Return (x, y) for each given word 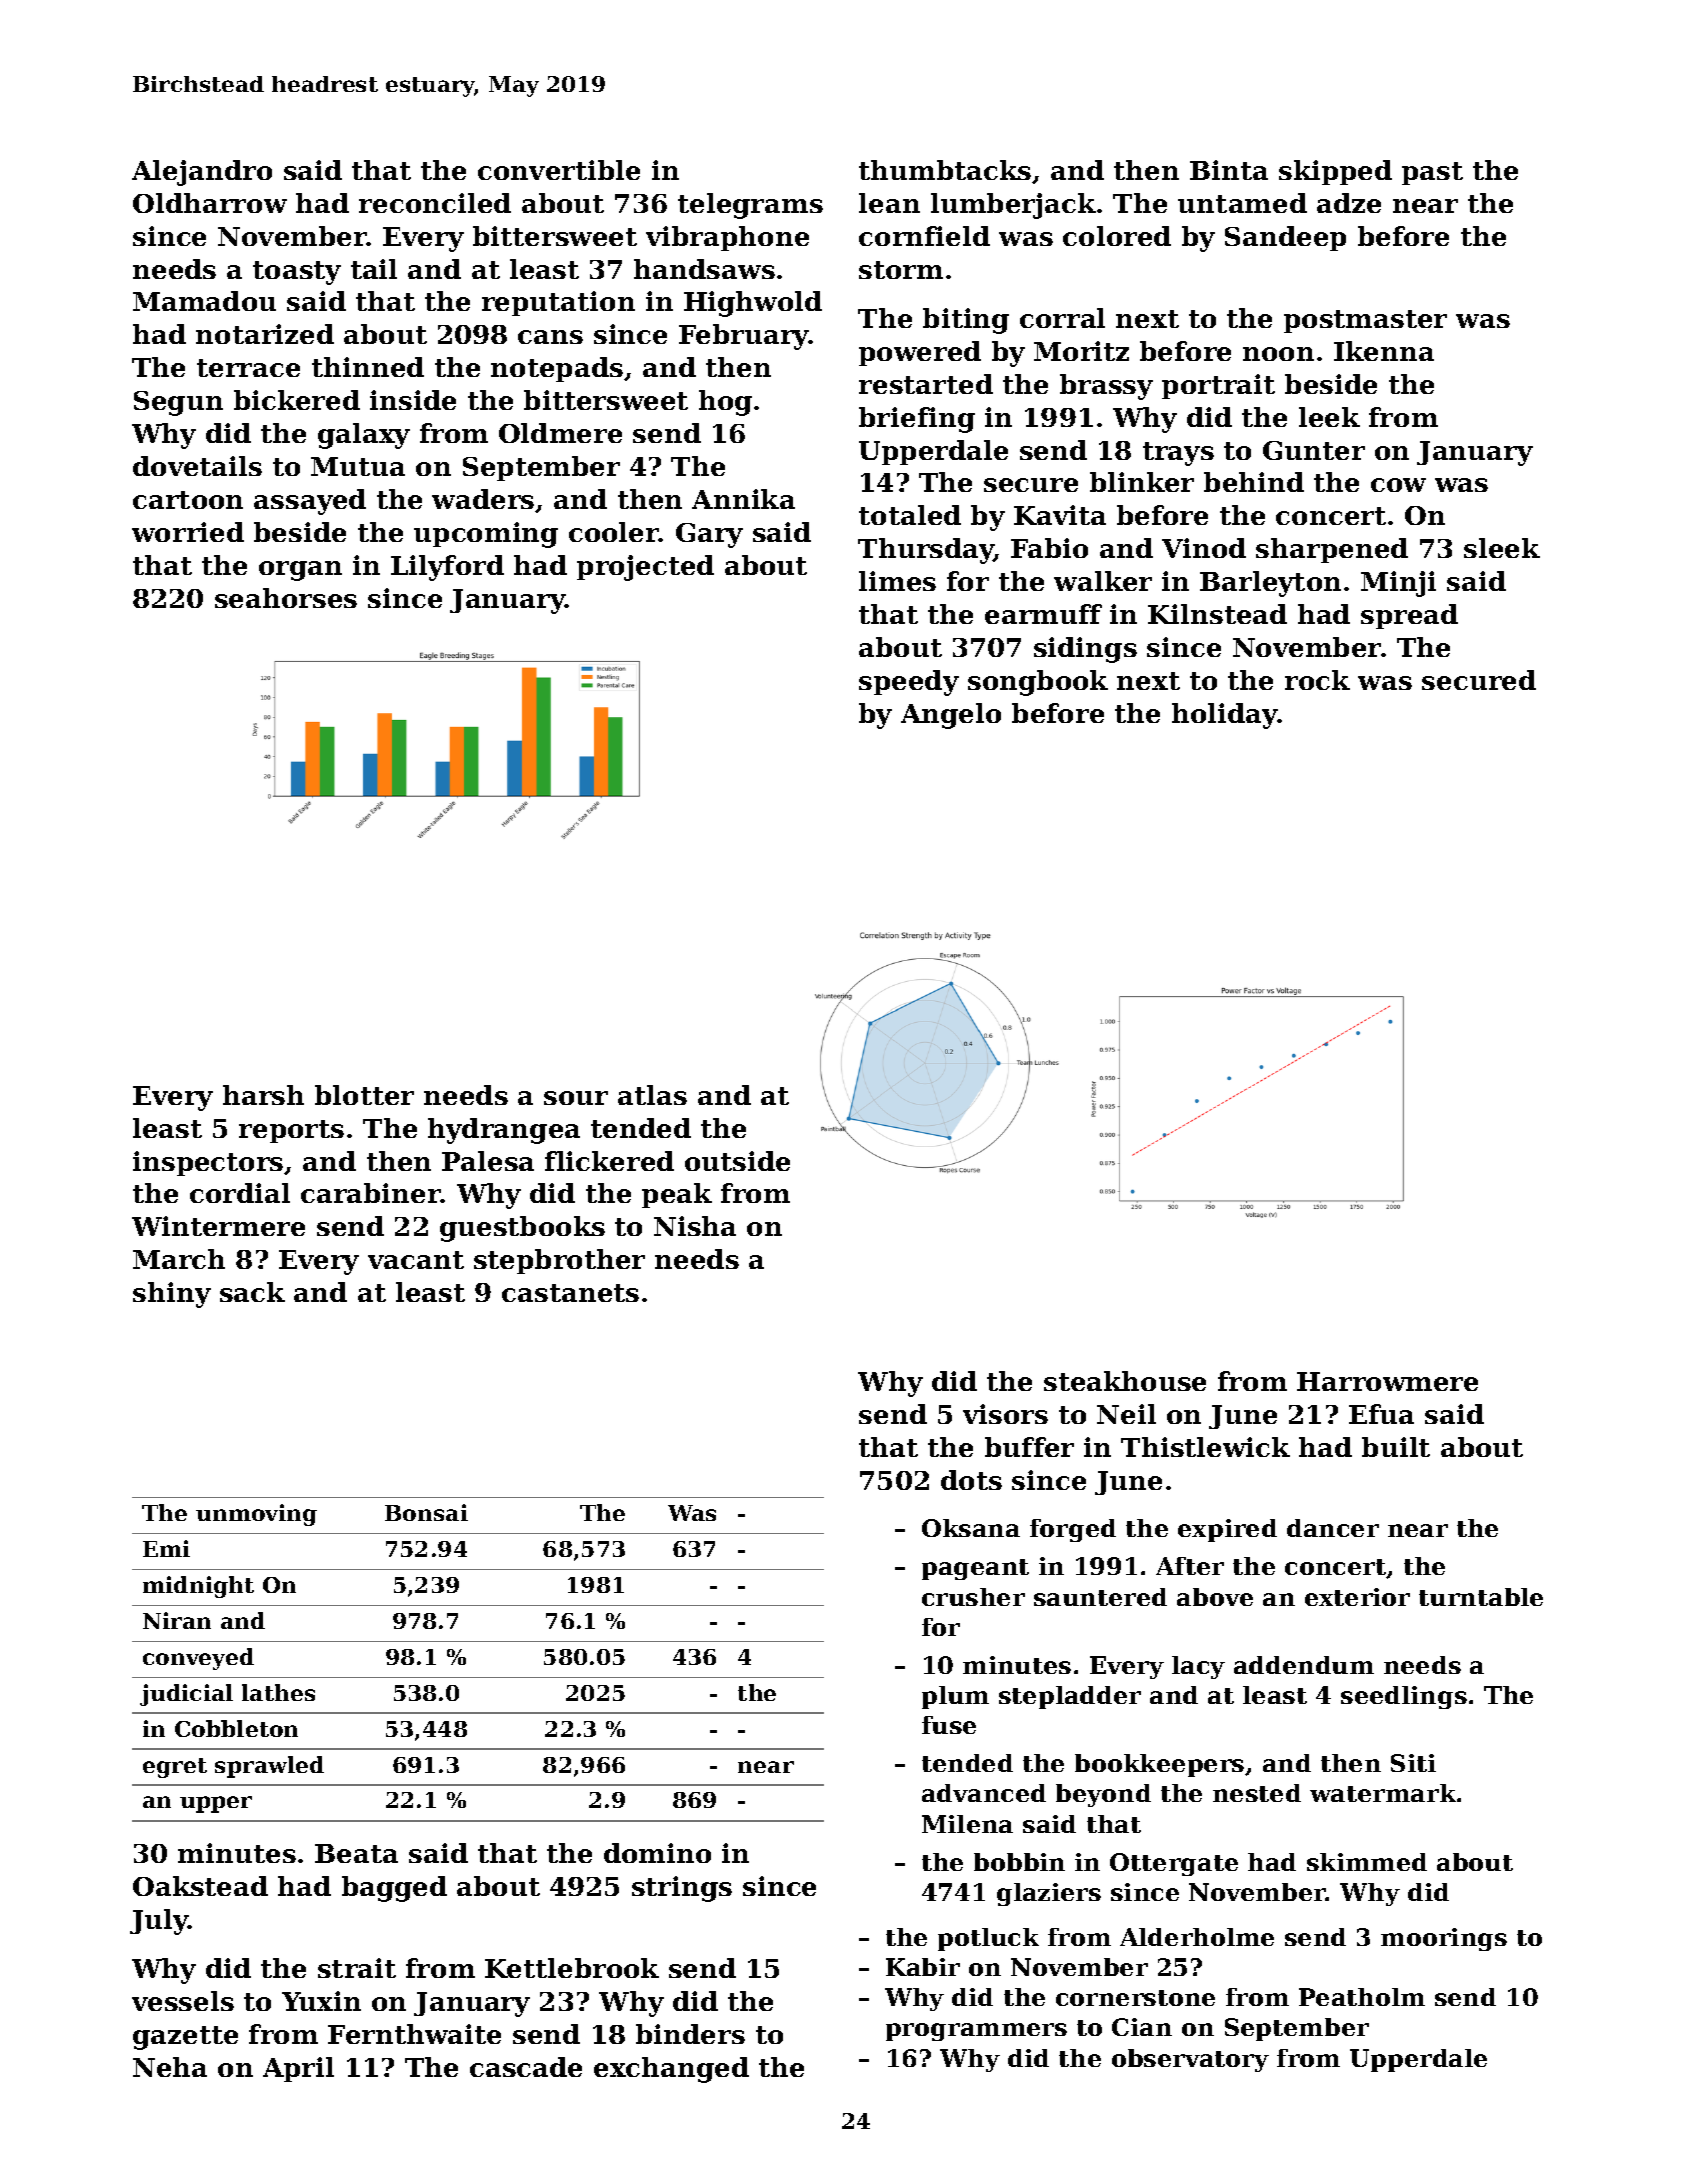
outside (737, 1161)
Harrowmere (1387, 1381)
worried (188, 532)
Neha (170, 2067)
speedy (909, 683)
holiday (1225, 716)
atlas (652, 1095)
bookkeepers (1159, 1765)
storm (901, 270)
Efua (1381, 1414)
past (1432, 173)
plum (955, 1697)
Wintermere (218, 1226)
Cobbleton (236, 1728)
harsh (263, 1095)
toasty (297, 273)
